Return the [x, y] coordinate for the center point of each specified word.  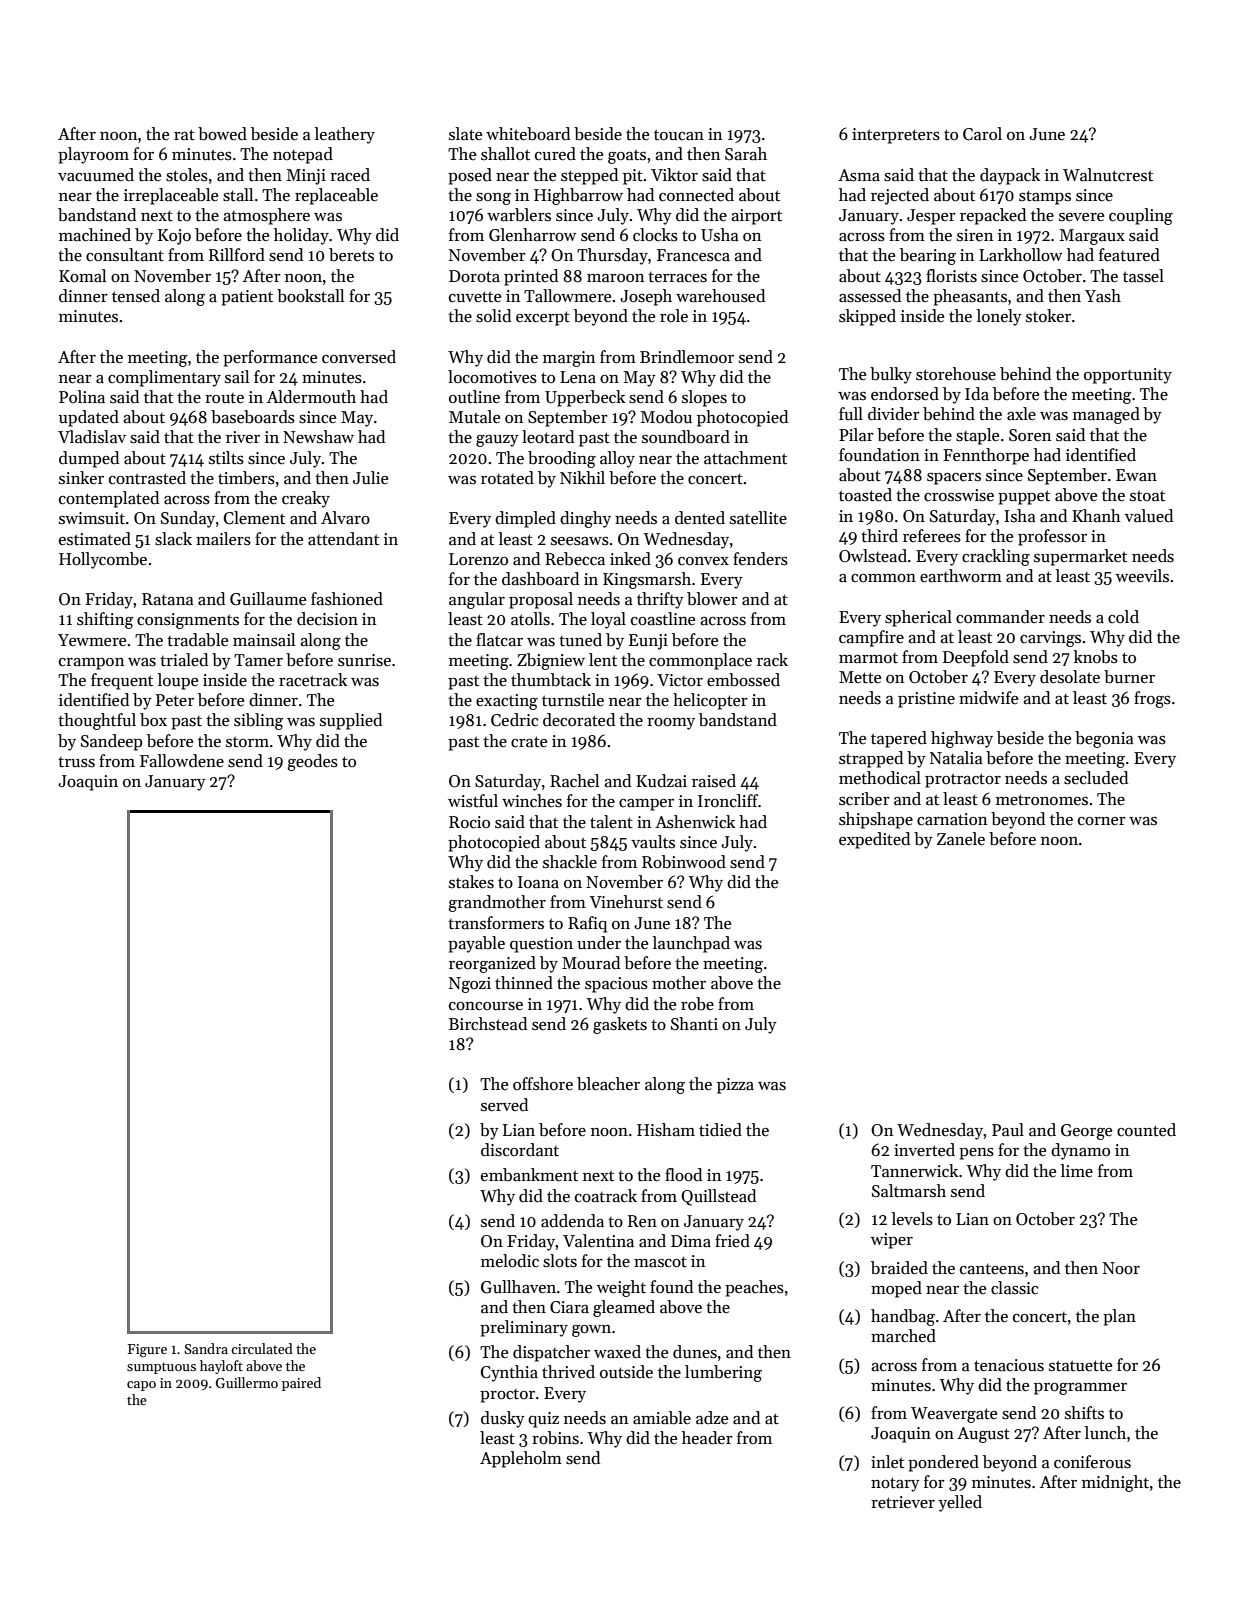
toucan [679, 134]
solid [493, 316]
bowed [222, 134]
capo [141, 1386]
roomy [671, 724]
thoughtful [97, 721]
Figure [147, 1351]
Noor [1121, 1268]
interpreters [896, 136]
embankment [529, 1175]
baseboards [253, 417]
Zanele [961, 839]
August [983, 1435]
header [707, 1438]
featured [1129, 255]
